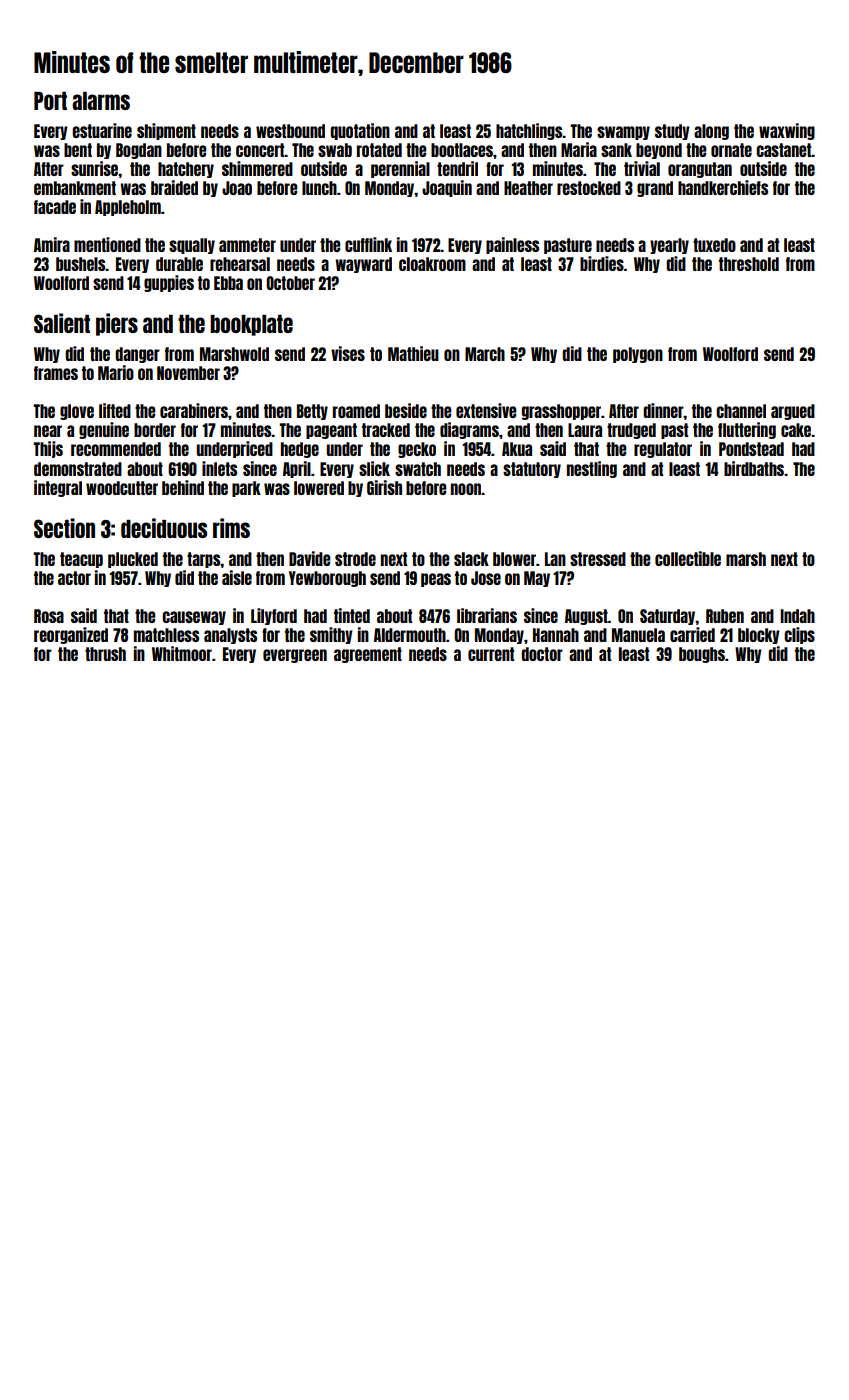  I want to click on causeway, so click(194, 618).
